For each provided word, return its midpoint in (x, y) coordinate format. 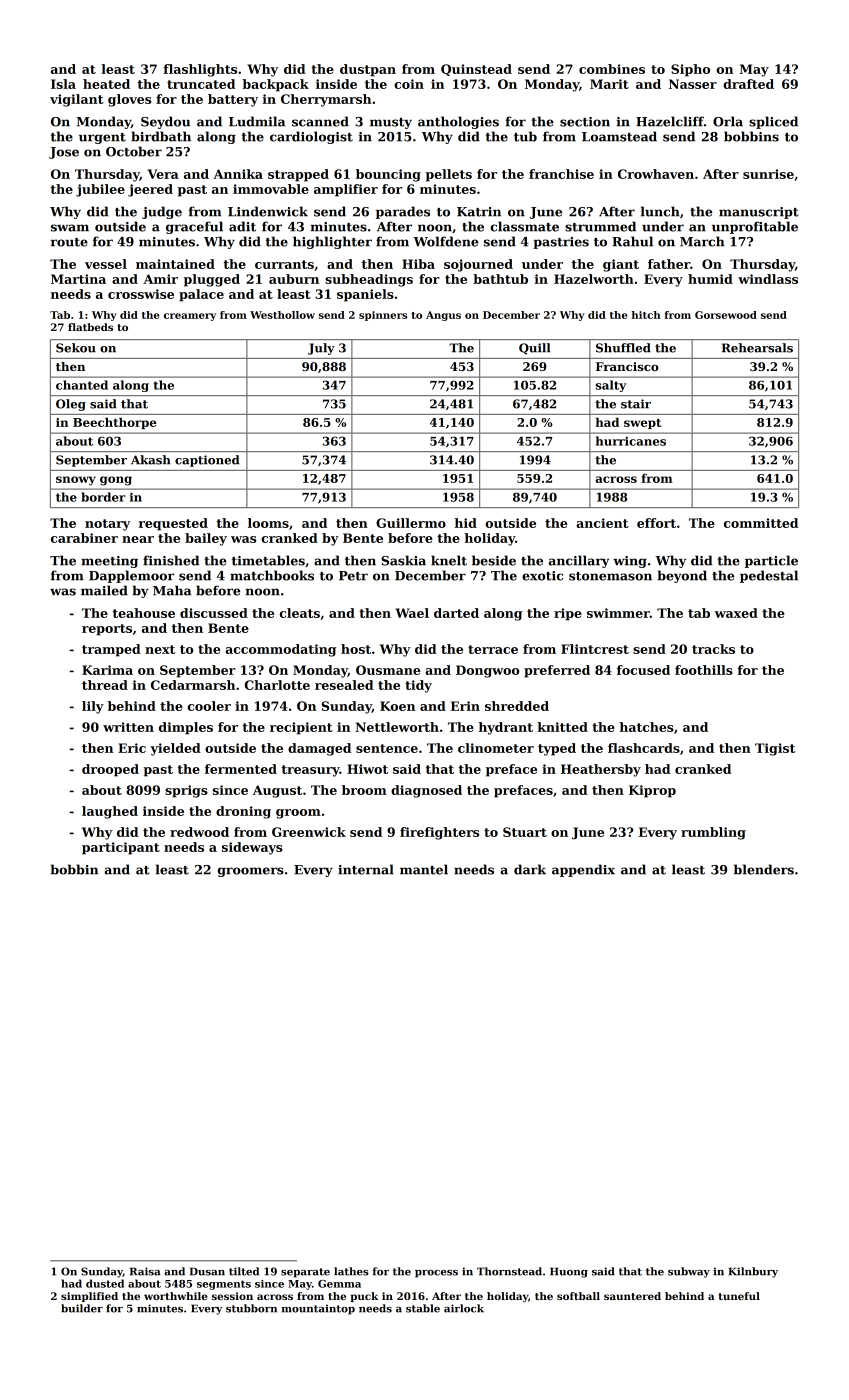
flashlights (200, 70)
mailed (104, 590)
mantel (424, 869)
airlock (464, 1308)
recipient (301, 728)
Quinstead (476, 70)
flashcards (644, 748)
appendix (583, 870)
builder (82, 1308)
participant (121, 848)
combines (612, 69)
